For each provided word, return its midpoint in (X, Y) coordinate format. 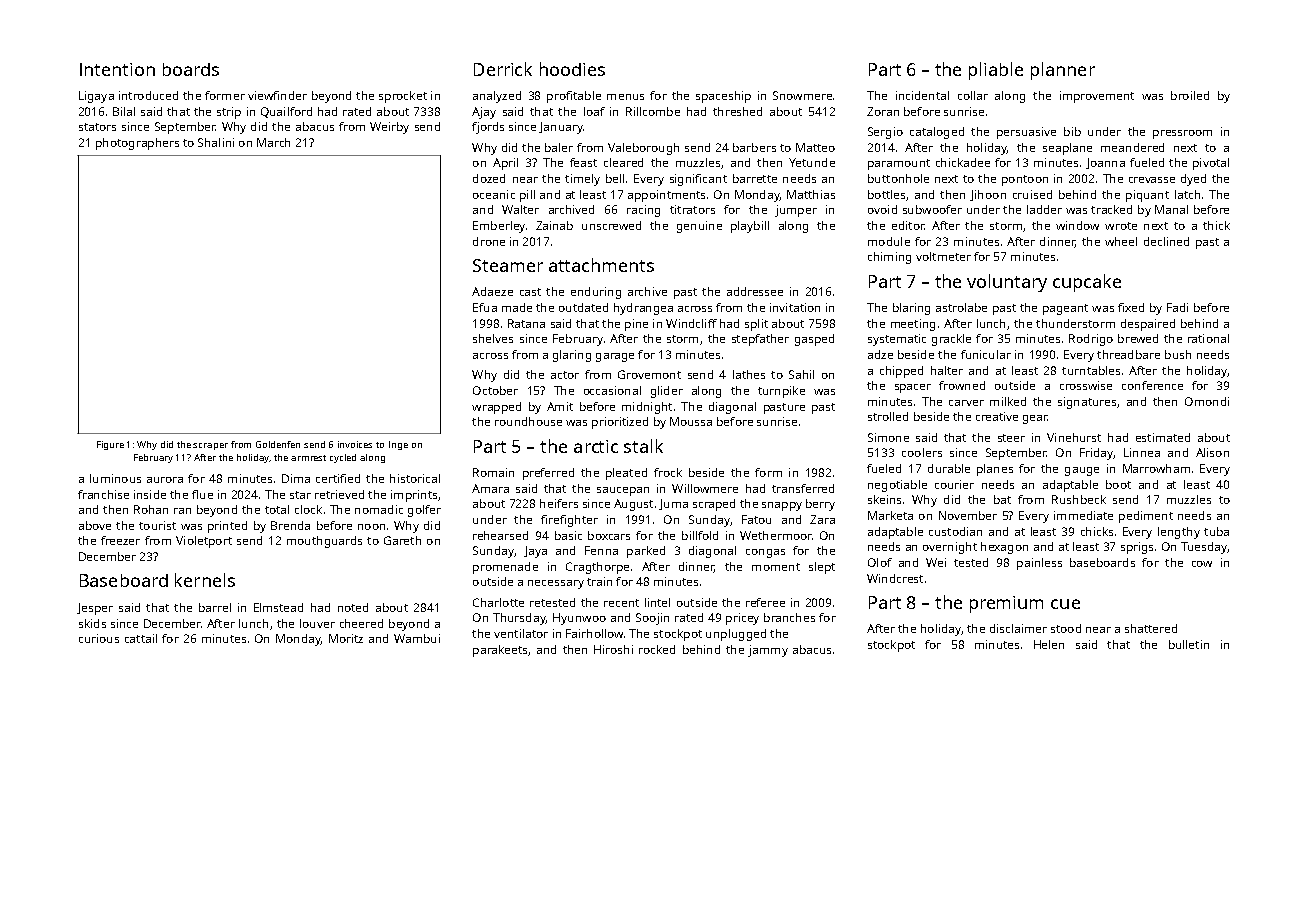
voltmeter (943, 256)
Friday (1096, 454)
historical (415, 478)
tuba (1216, 531)
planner (1063, 71)
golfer (424, 511)
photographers (137, 144)
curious (99, 638)
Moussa (691, 421)
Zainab (554, 225)
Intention (117, 69)
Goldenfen (278, 444)
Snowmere (802, 95)
